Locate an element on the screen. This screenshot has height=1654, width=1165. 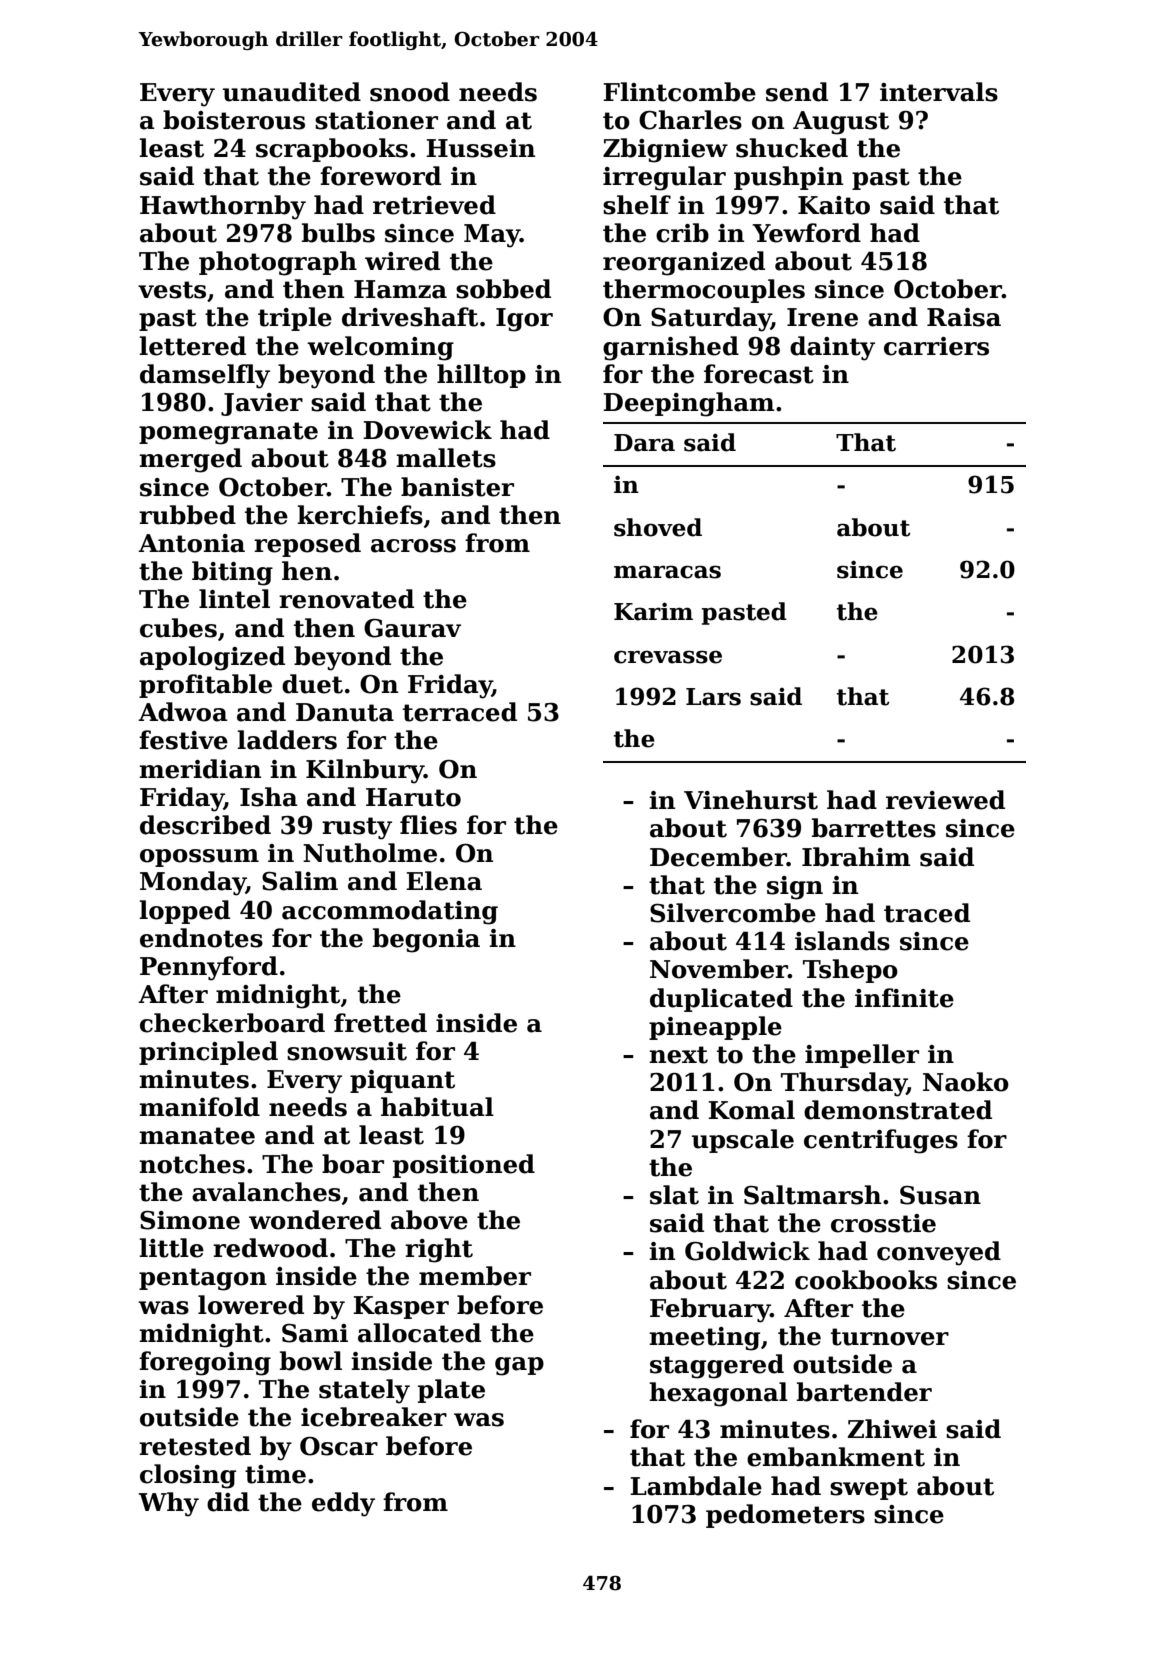
Flintcombe is located at coordinates (679, 92).
